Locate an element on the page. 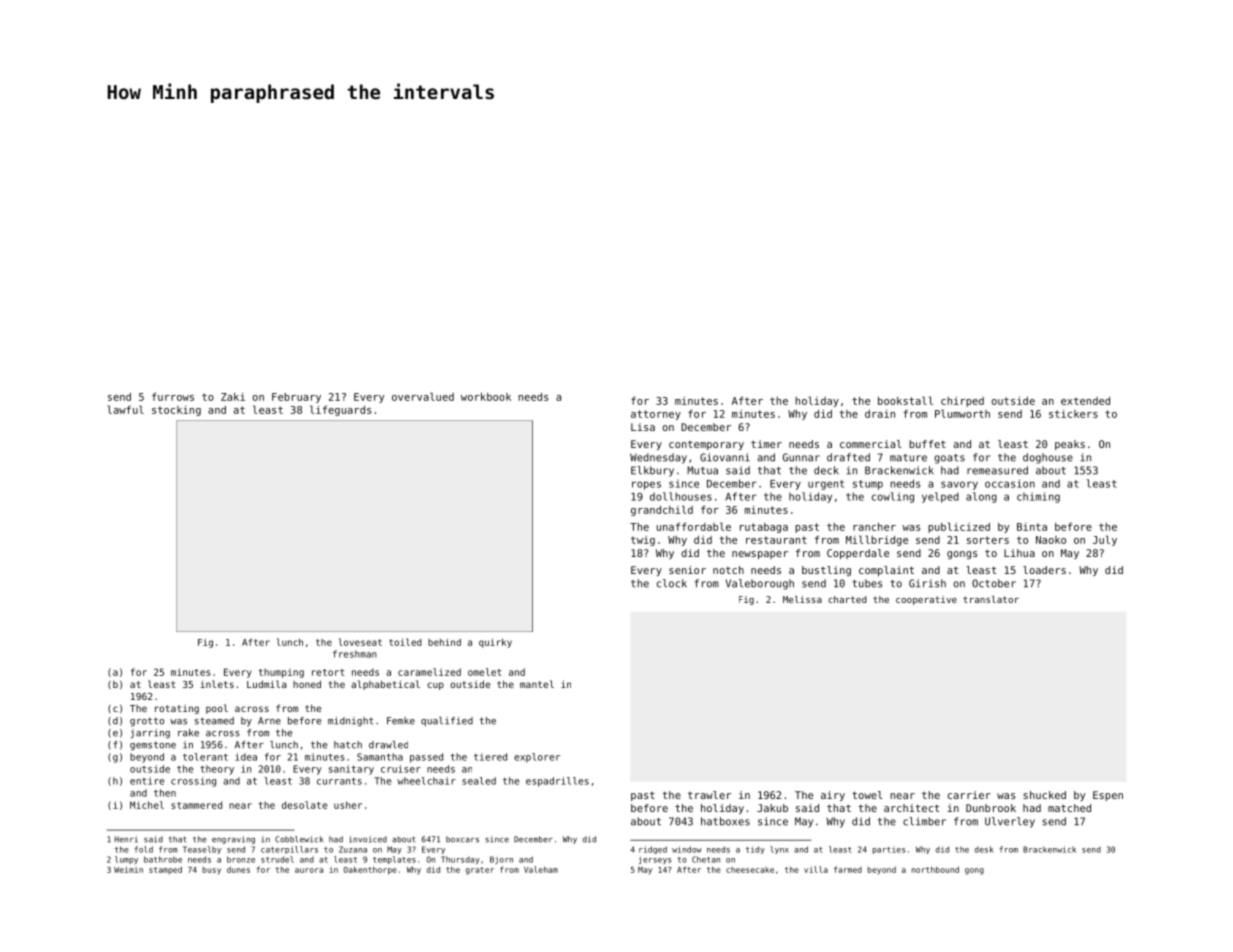  busy is located at coordinates (212, 871).
